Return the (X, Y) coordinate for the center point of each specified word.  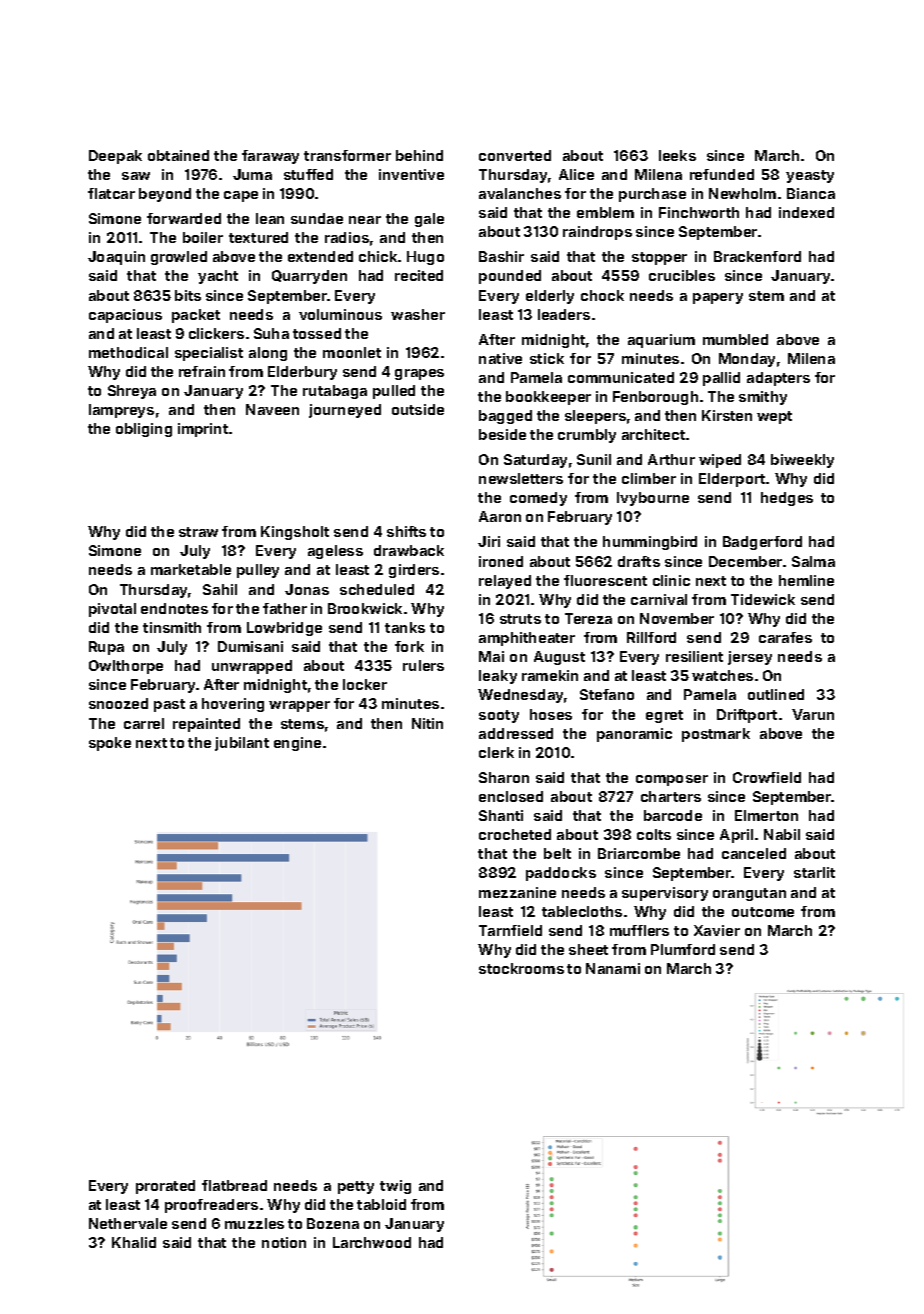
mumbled (735, 339)
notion (284, 1242)
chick (379, 256)
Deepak (115, 157)
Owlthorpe (126, 667)
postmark (716, 735)
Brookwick (365, 608)
